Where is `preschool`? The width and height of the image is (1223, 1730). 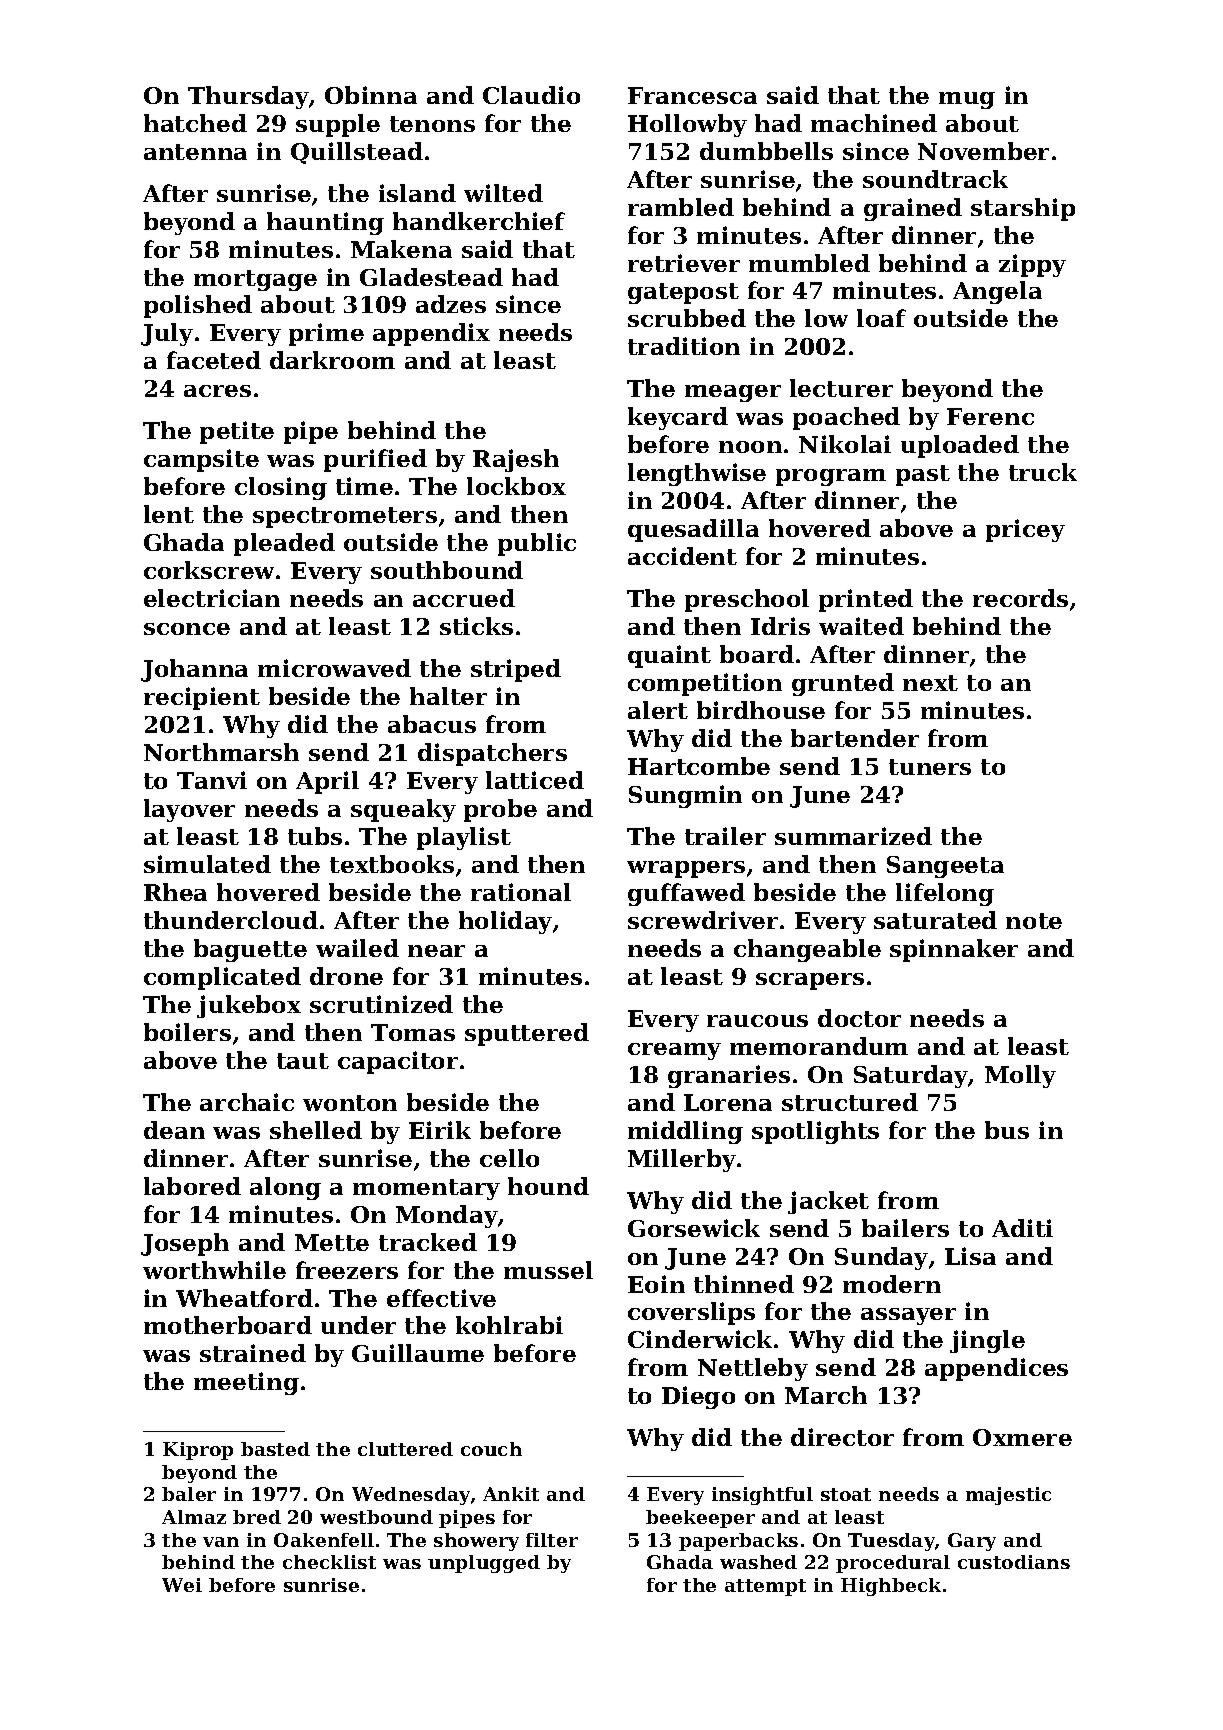 preschool is located at coordinates (747, 600).
